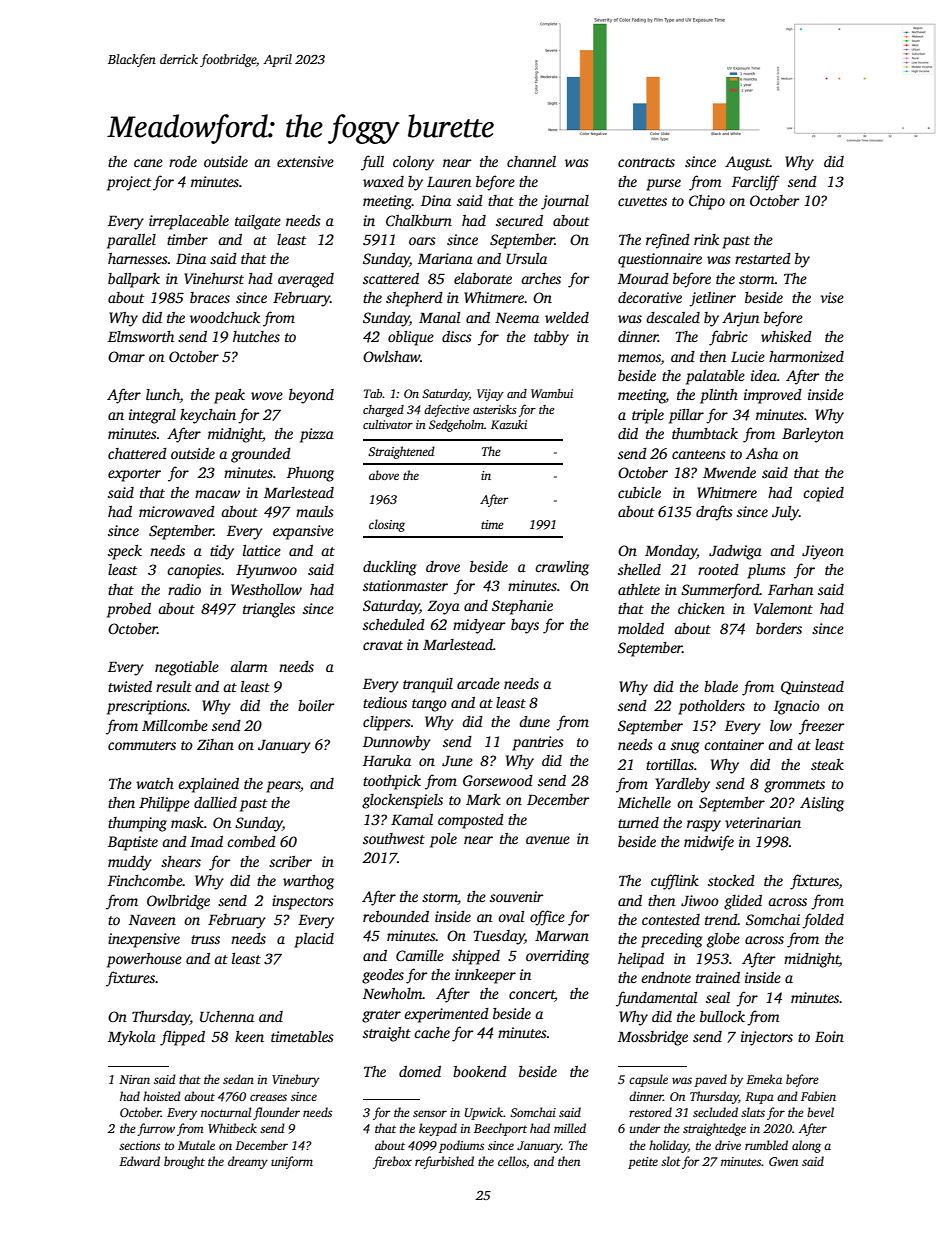 The width and height of the page is (952, 1233). What do you see at coordinates (551, 338) in the page?
I see `tabby` at bounding box center [551, 338].
